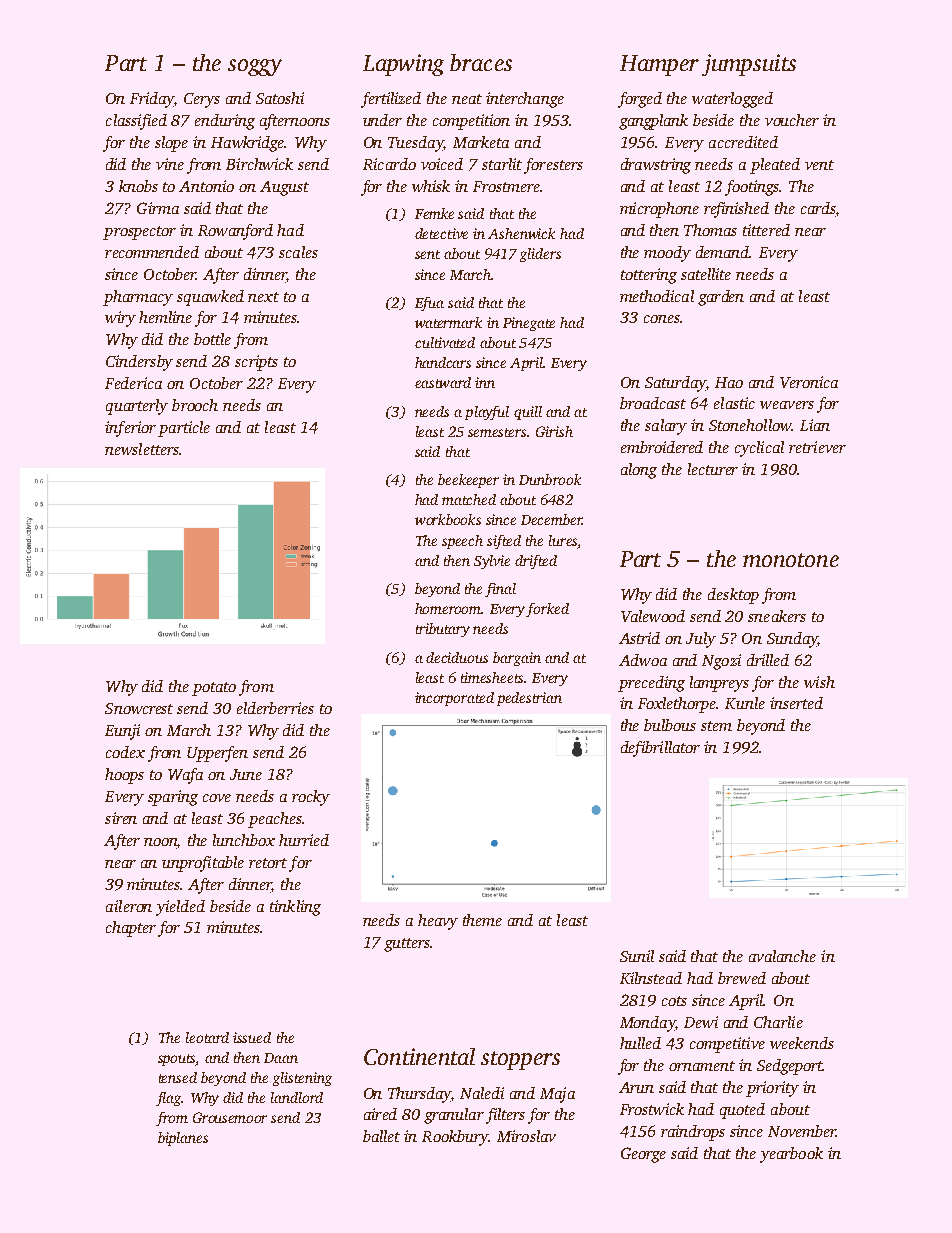 This screenshot has height=1233, width=952. What do you see at coordinates (563, 540) in the screenshot?
I see `lures` at bounding box center [563, 540].
